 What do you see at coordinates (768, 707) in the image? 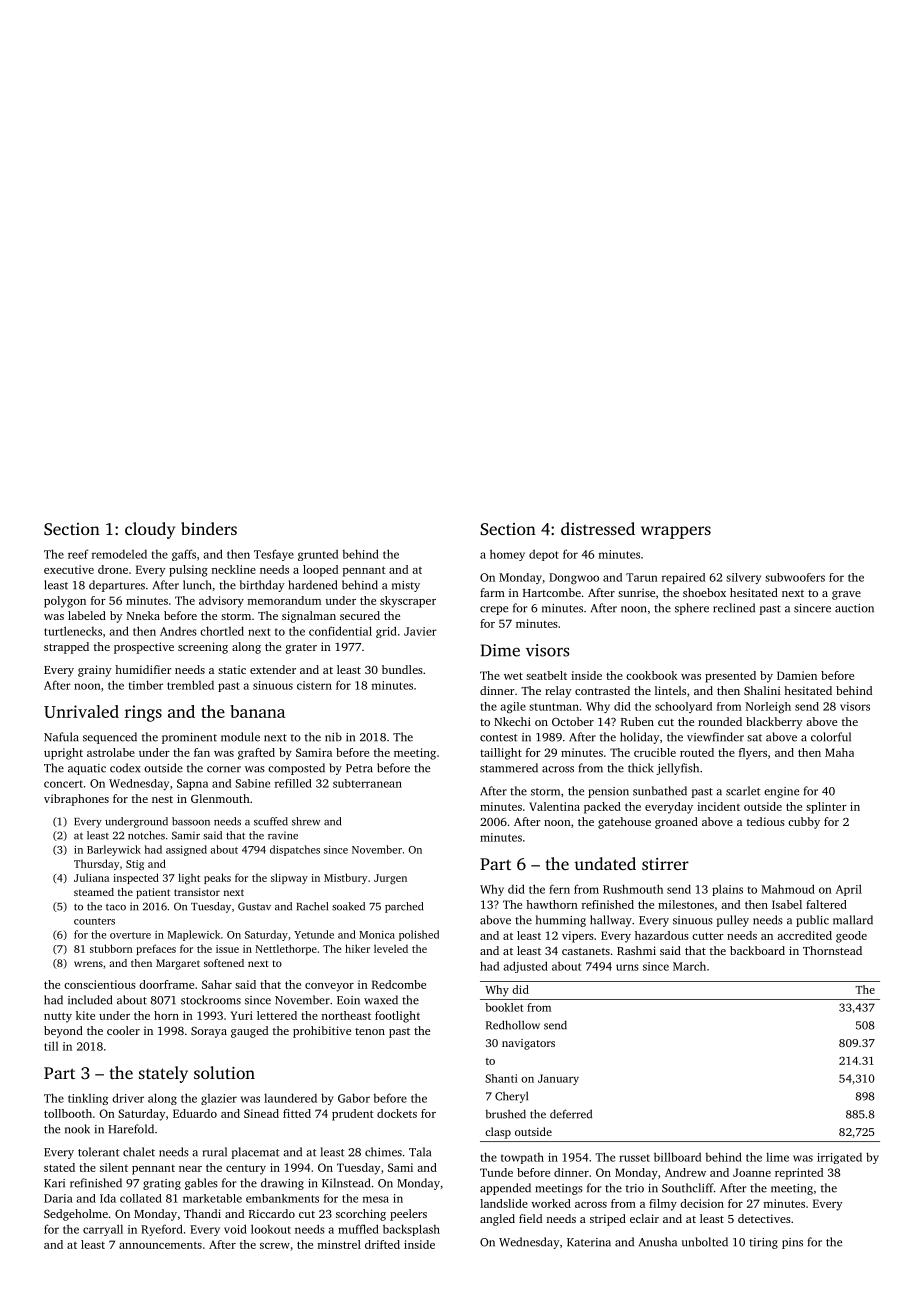
I see `Norleigh` at bounding box center [768, 707].
